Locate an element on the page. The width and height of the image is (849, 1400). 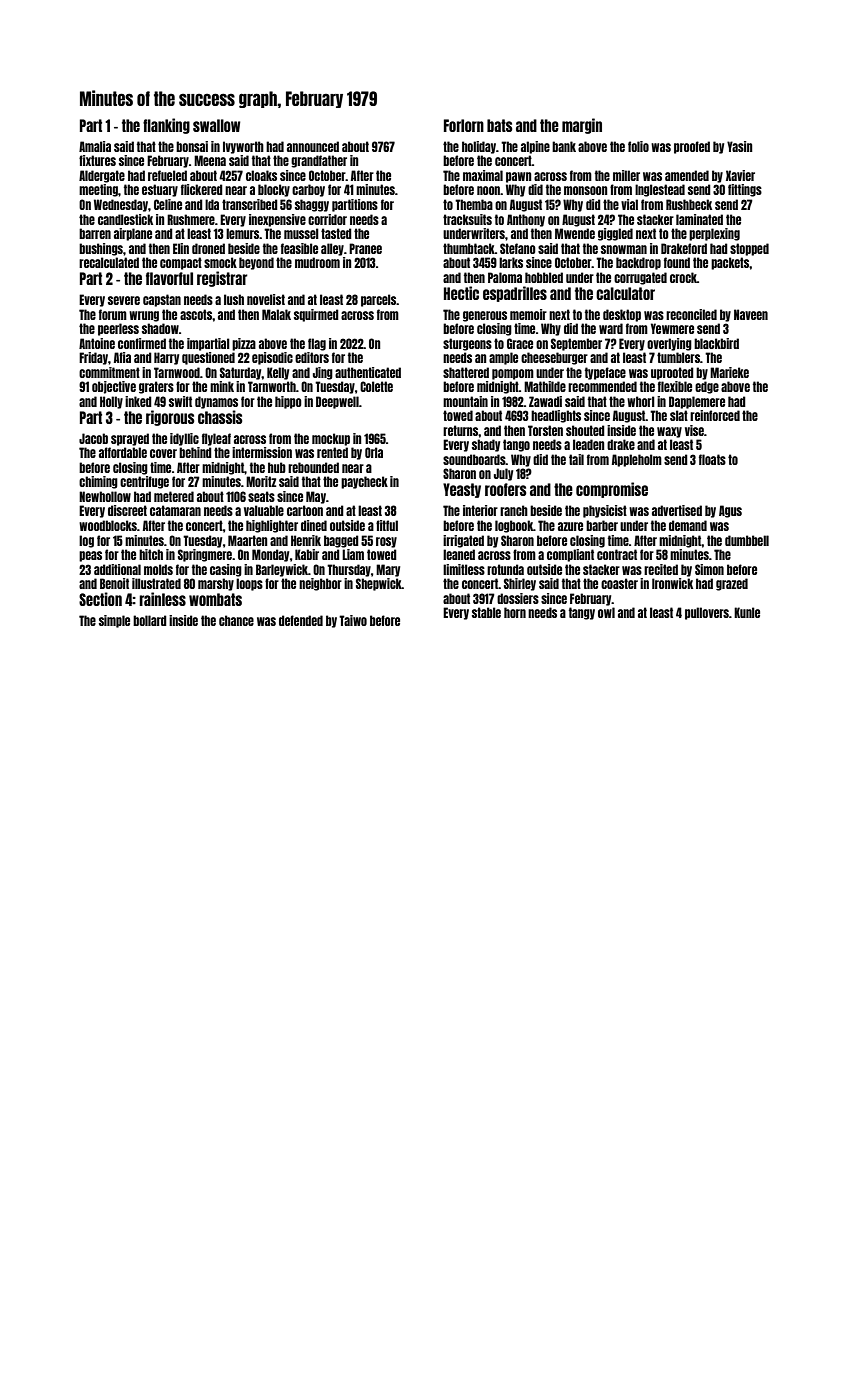
Taiwo is located at coordinates (353, 620).
